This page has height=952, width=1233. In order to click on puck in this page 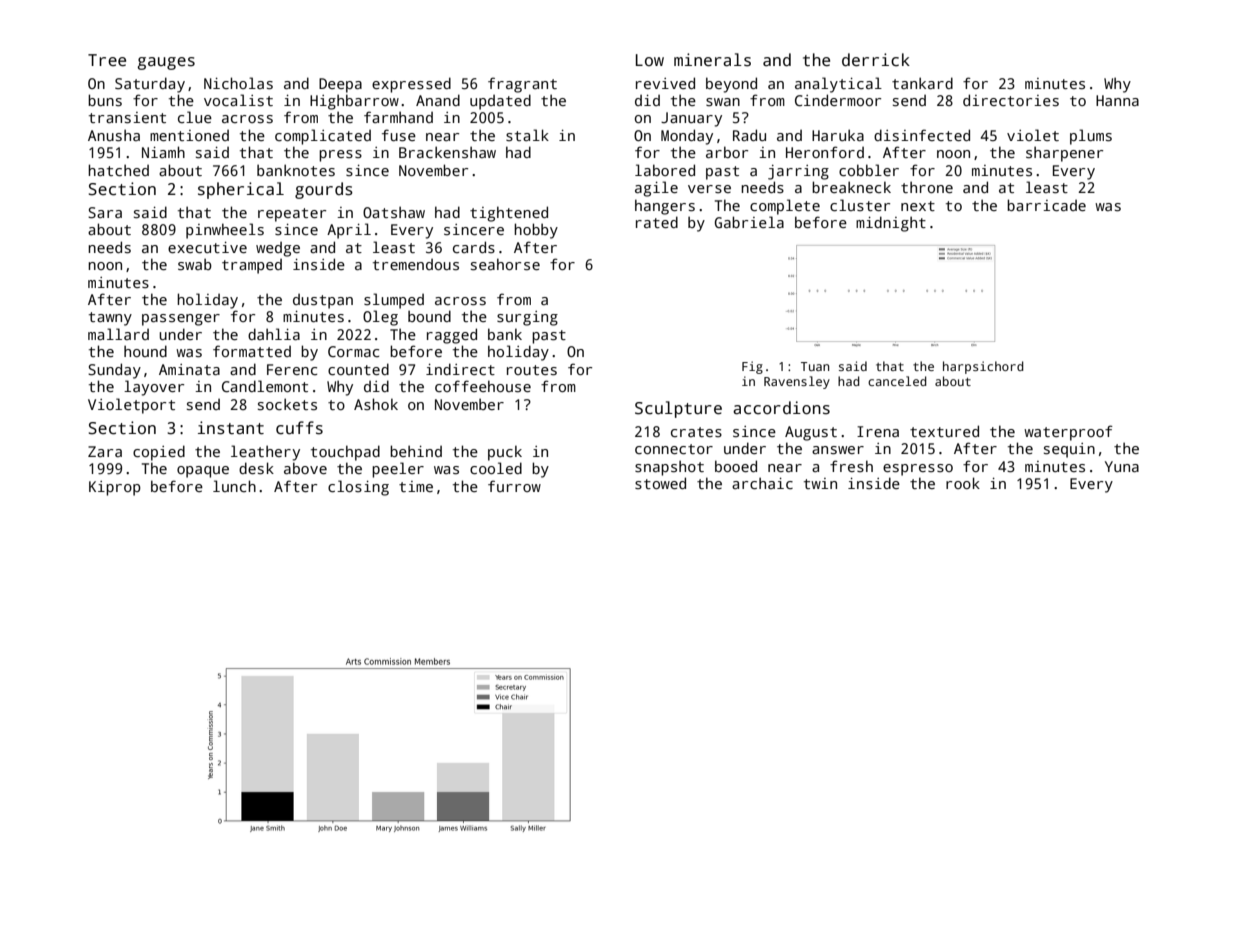, I will do `click(505, 453)`.
